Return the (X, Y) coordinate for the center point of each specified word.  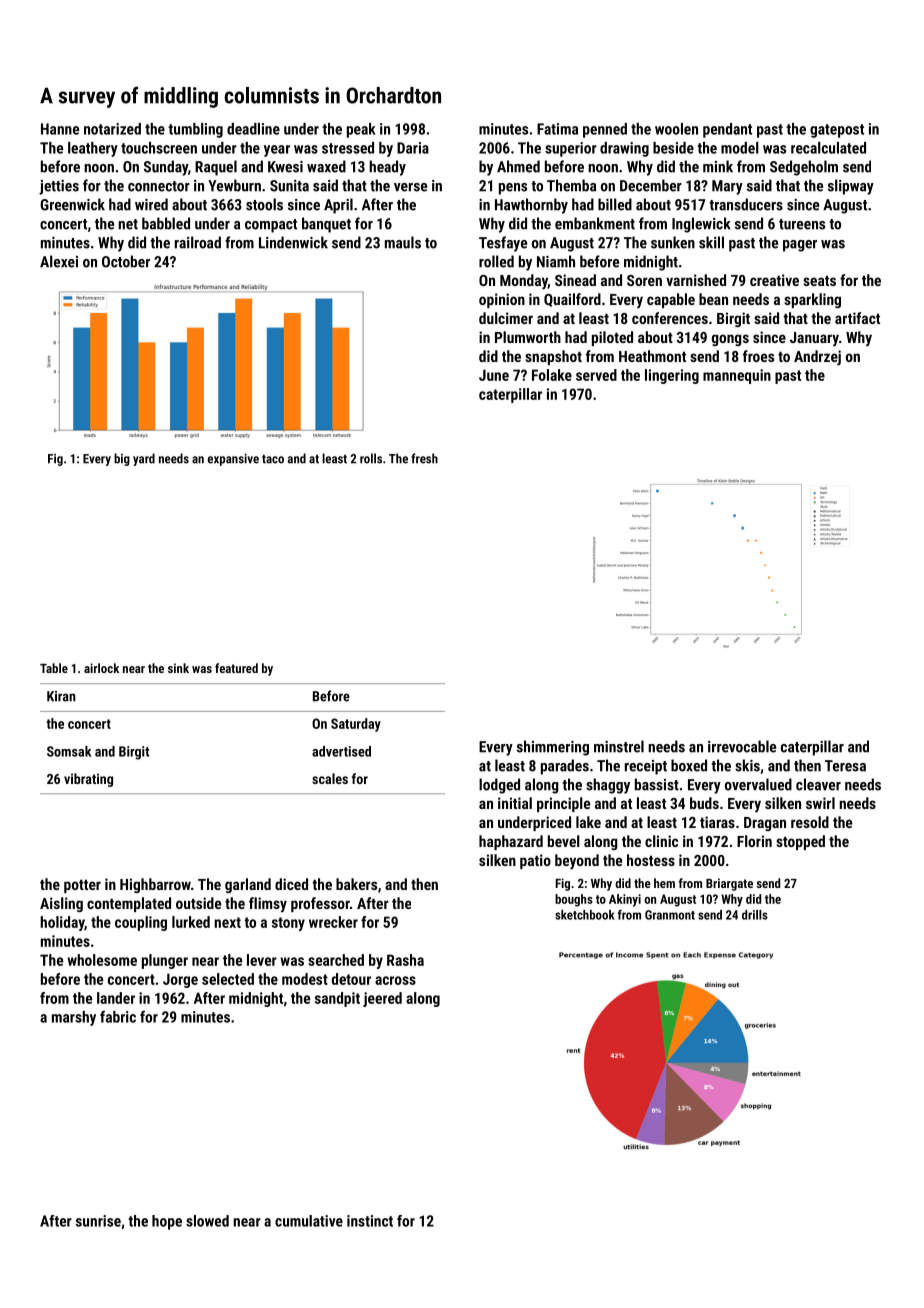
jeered (382, 999)
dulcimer (506, 318)
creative (774, 280)
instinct (370, 1221)
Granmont (670, 915)
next (227, 922)
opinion (502, 300)
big (122, 459)
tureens (802, 224)
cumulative (309, 1221)
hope (167, 1222)
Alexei (59, 261)
